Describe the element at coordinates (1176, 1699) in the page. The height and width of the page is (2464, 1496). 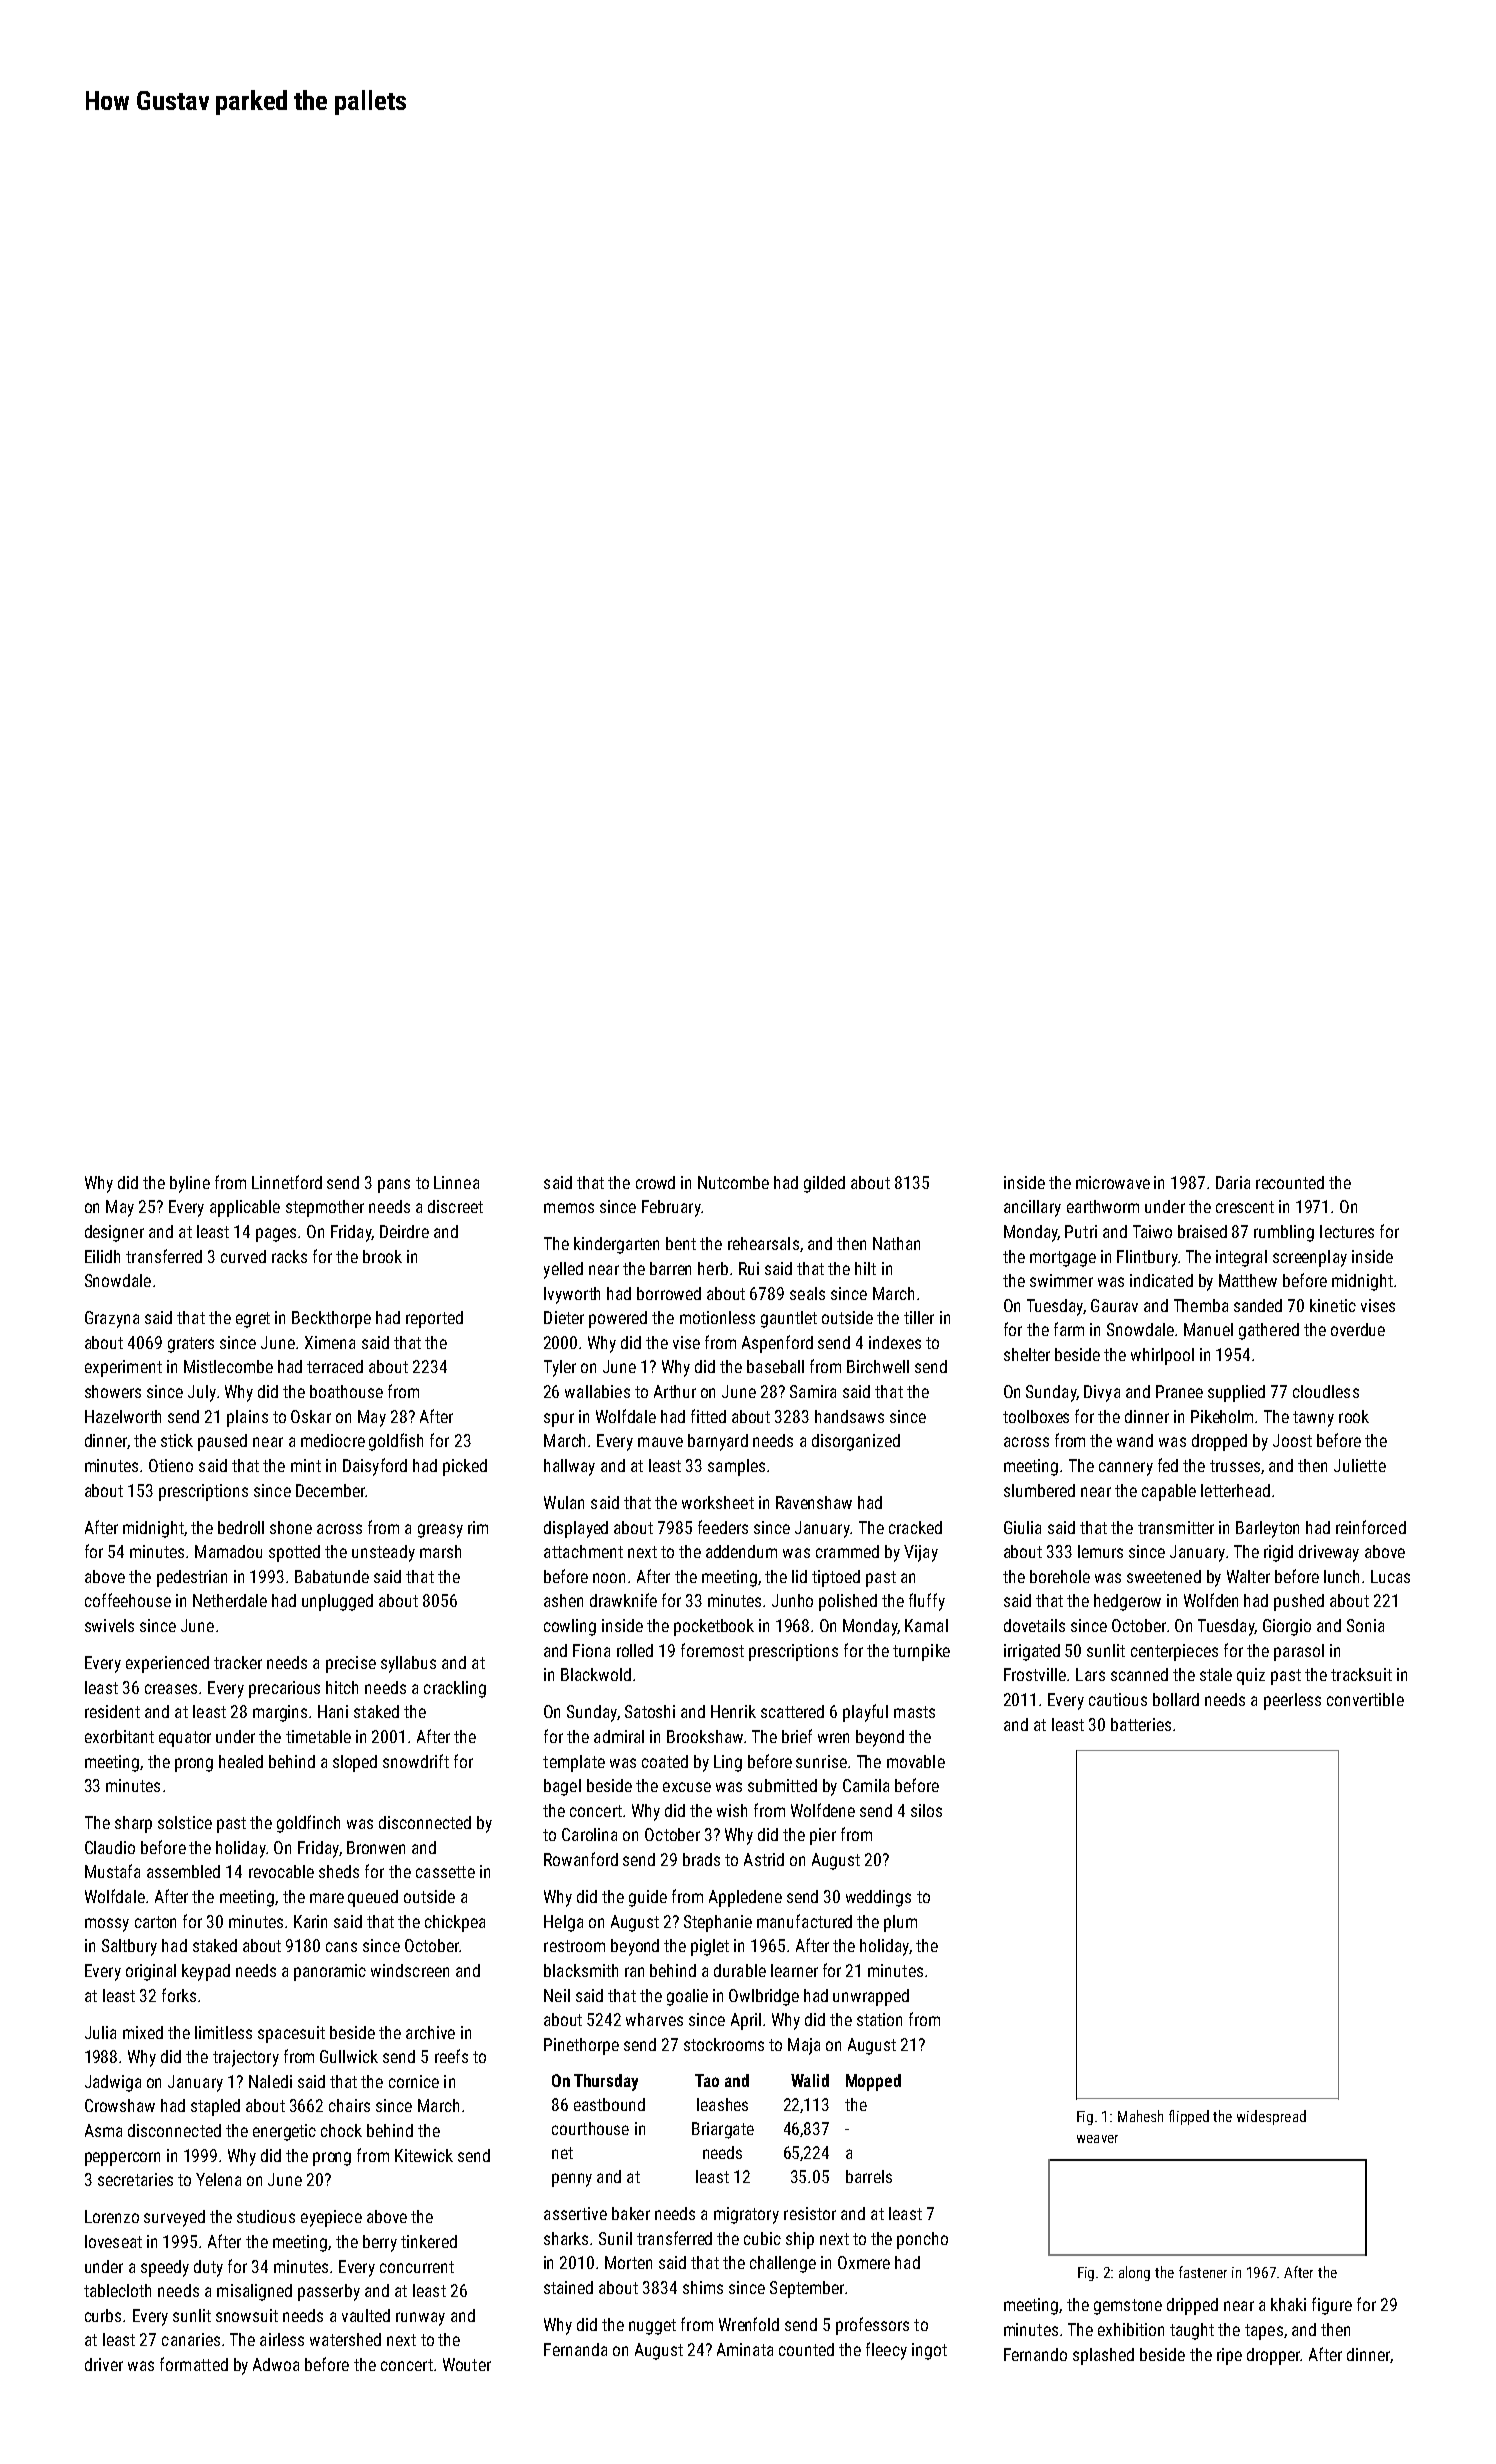
I see `bollard` at that location.
